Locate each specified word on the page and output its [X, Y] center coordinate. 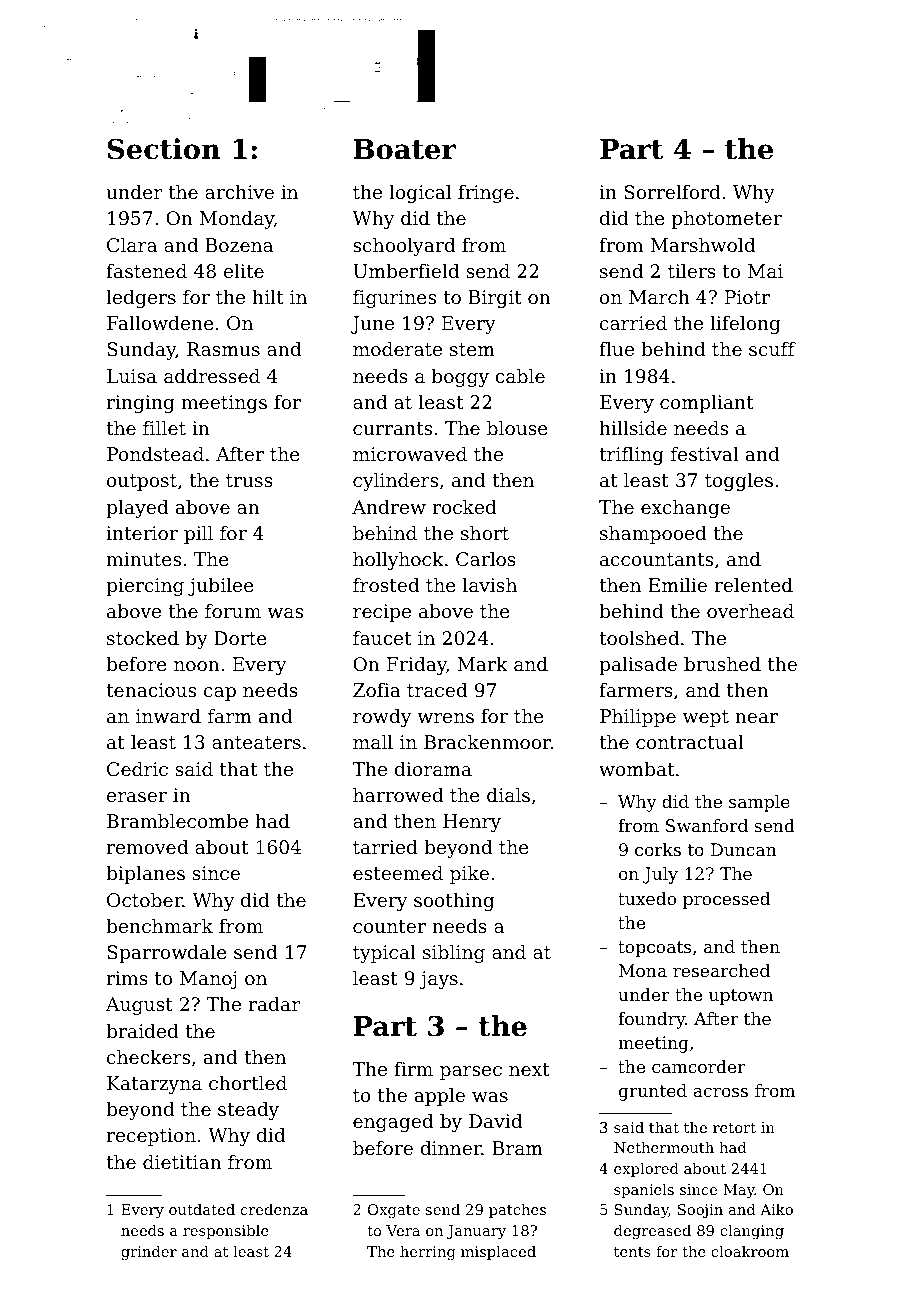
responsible [226, 1232]
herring [428, 1253]
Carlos [486, 559]
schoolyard [404, 247]
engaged [393, 1123]
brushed [722, 664]
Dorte [240, 638]
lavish [490, 585]
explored [646, 1170]
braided [142, 1031]
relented [753, 585]
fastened [146, 271]
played [137, 509]
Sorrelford [672, 192]
